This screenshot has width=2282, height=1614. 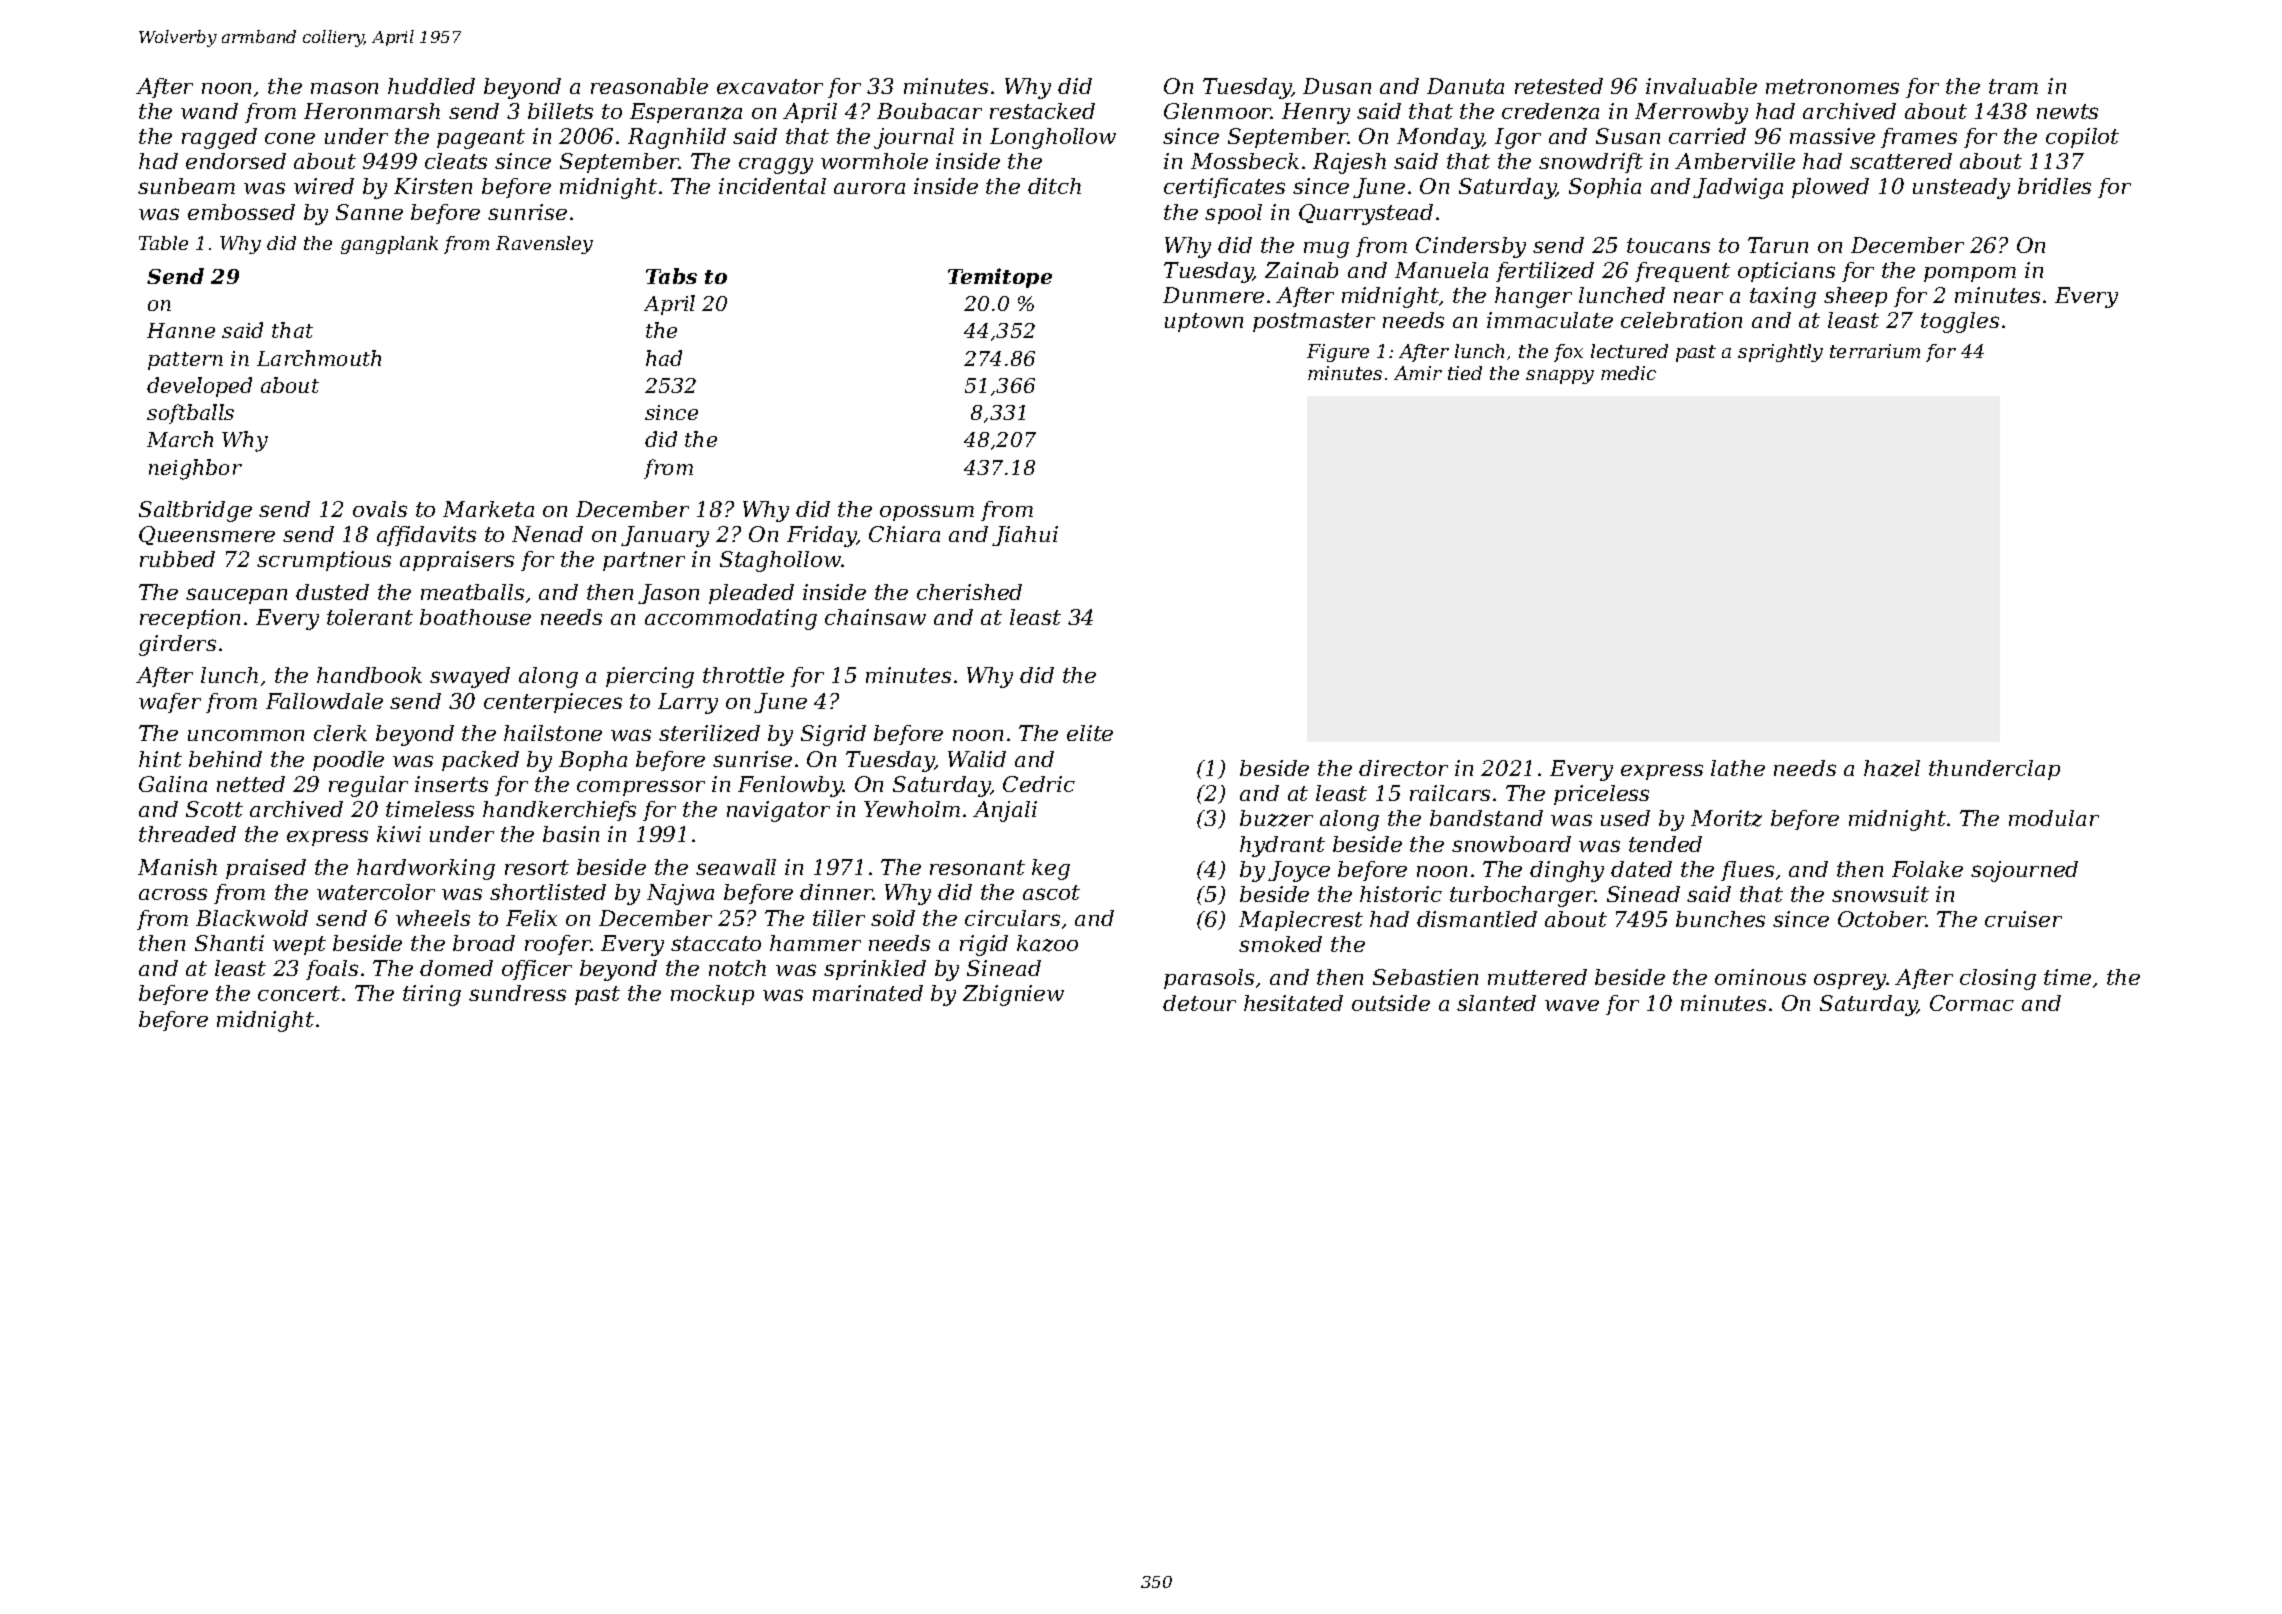 What do you see at coordinates (1245, 161) in the screenshot?
I see `Mossbeck` at bounding box center [1245, 161].
